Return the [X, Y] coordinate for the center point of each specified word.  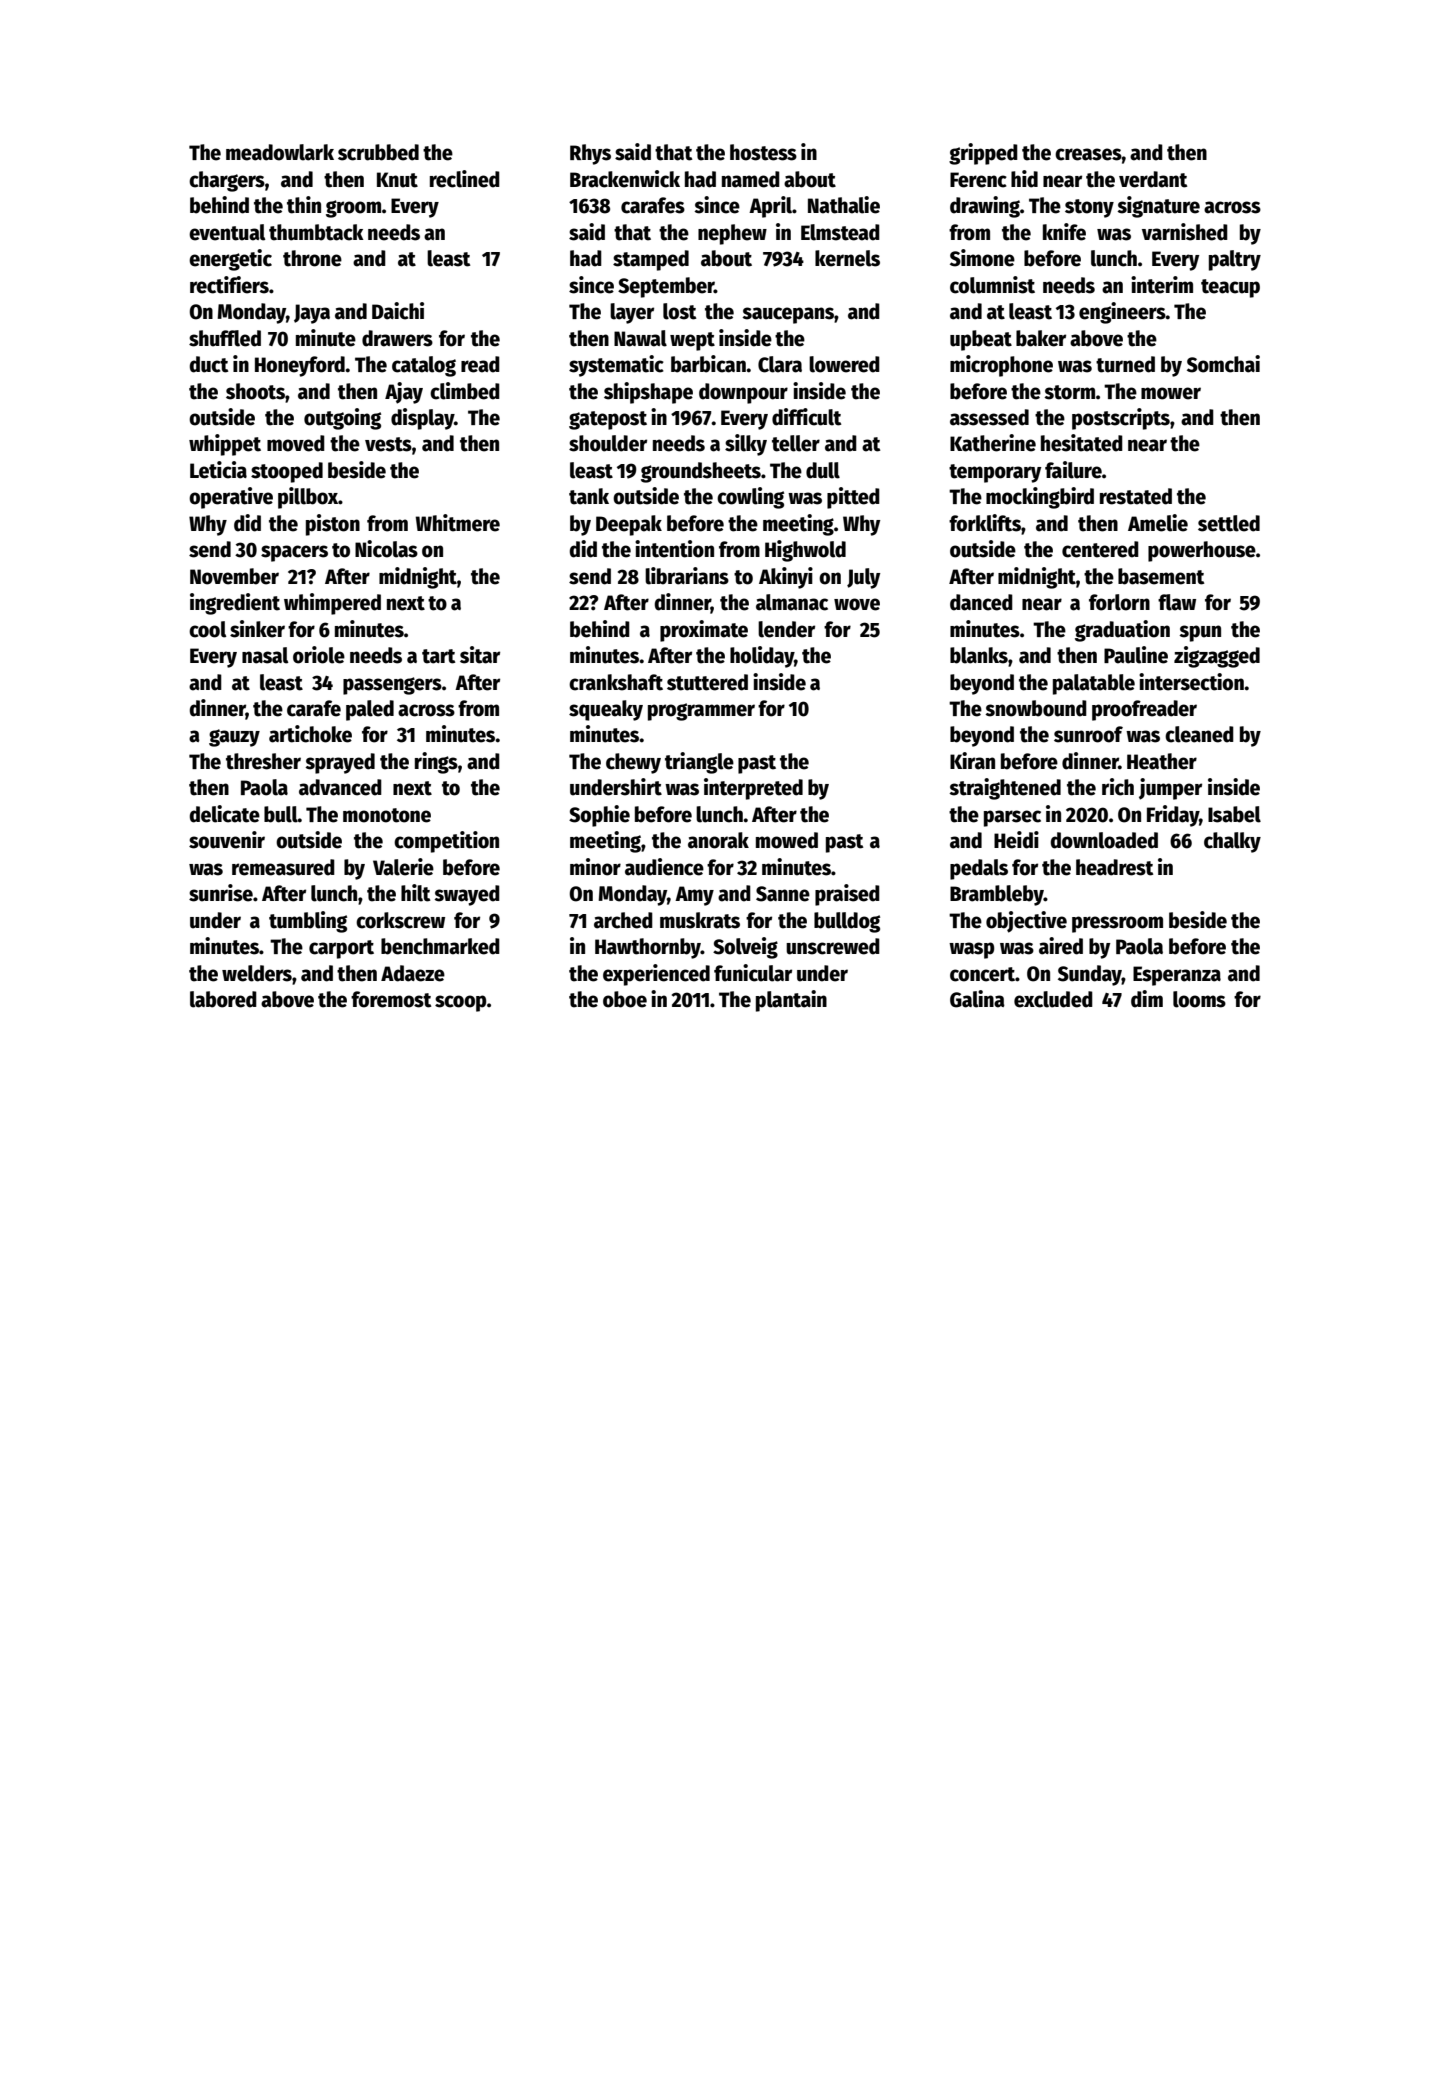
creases [1088, 154]
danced [981, 602]
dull [823, 470]
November [234, 576]
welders [257, 973]
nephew [732, 234]
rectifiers [229, 285]
